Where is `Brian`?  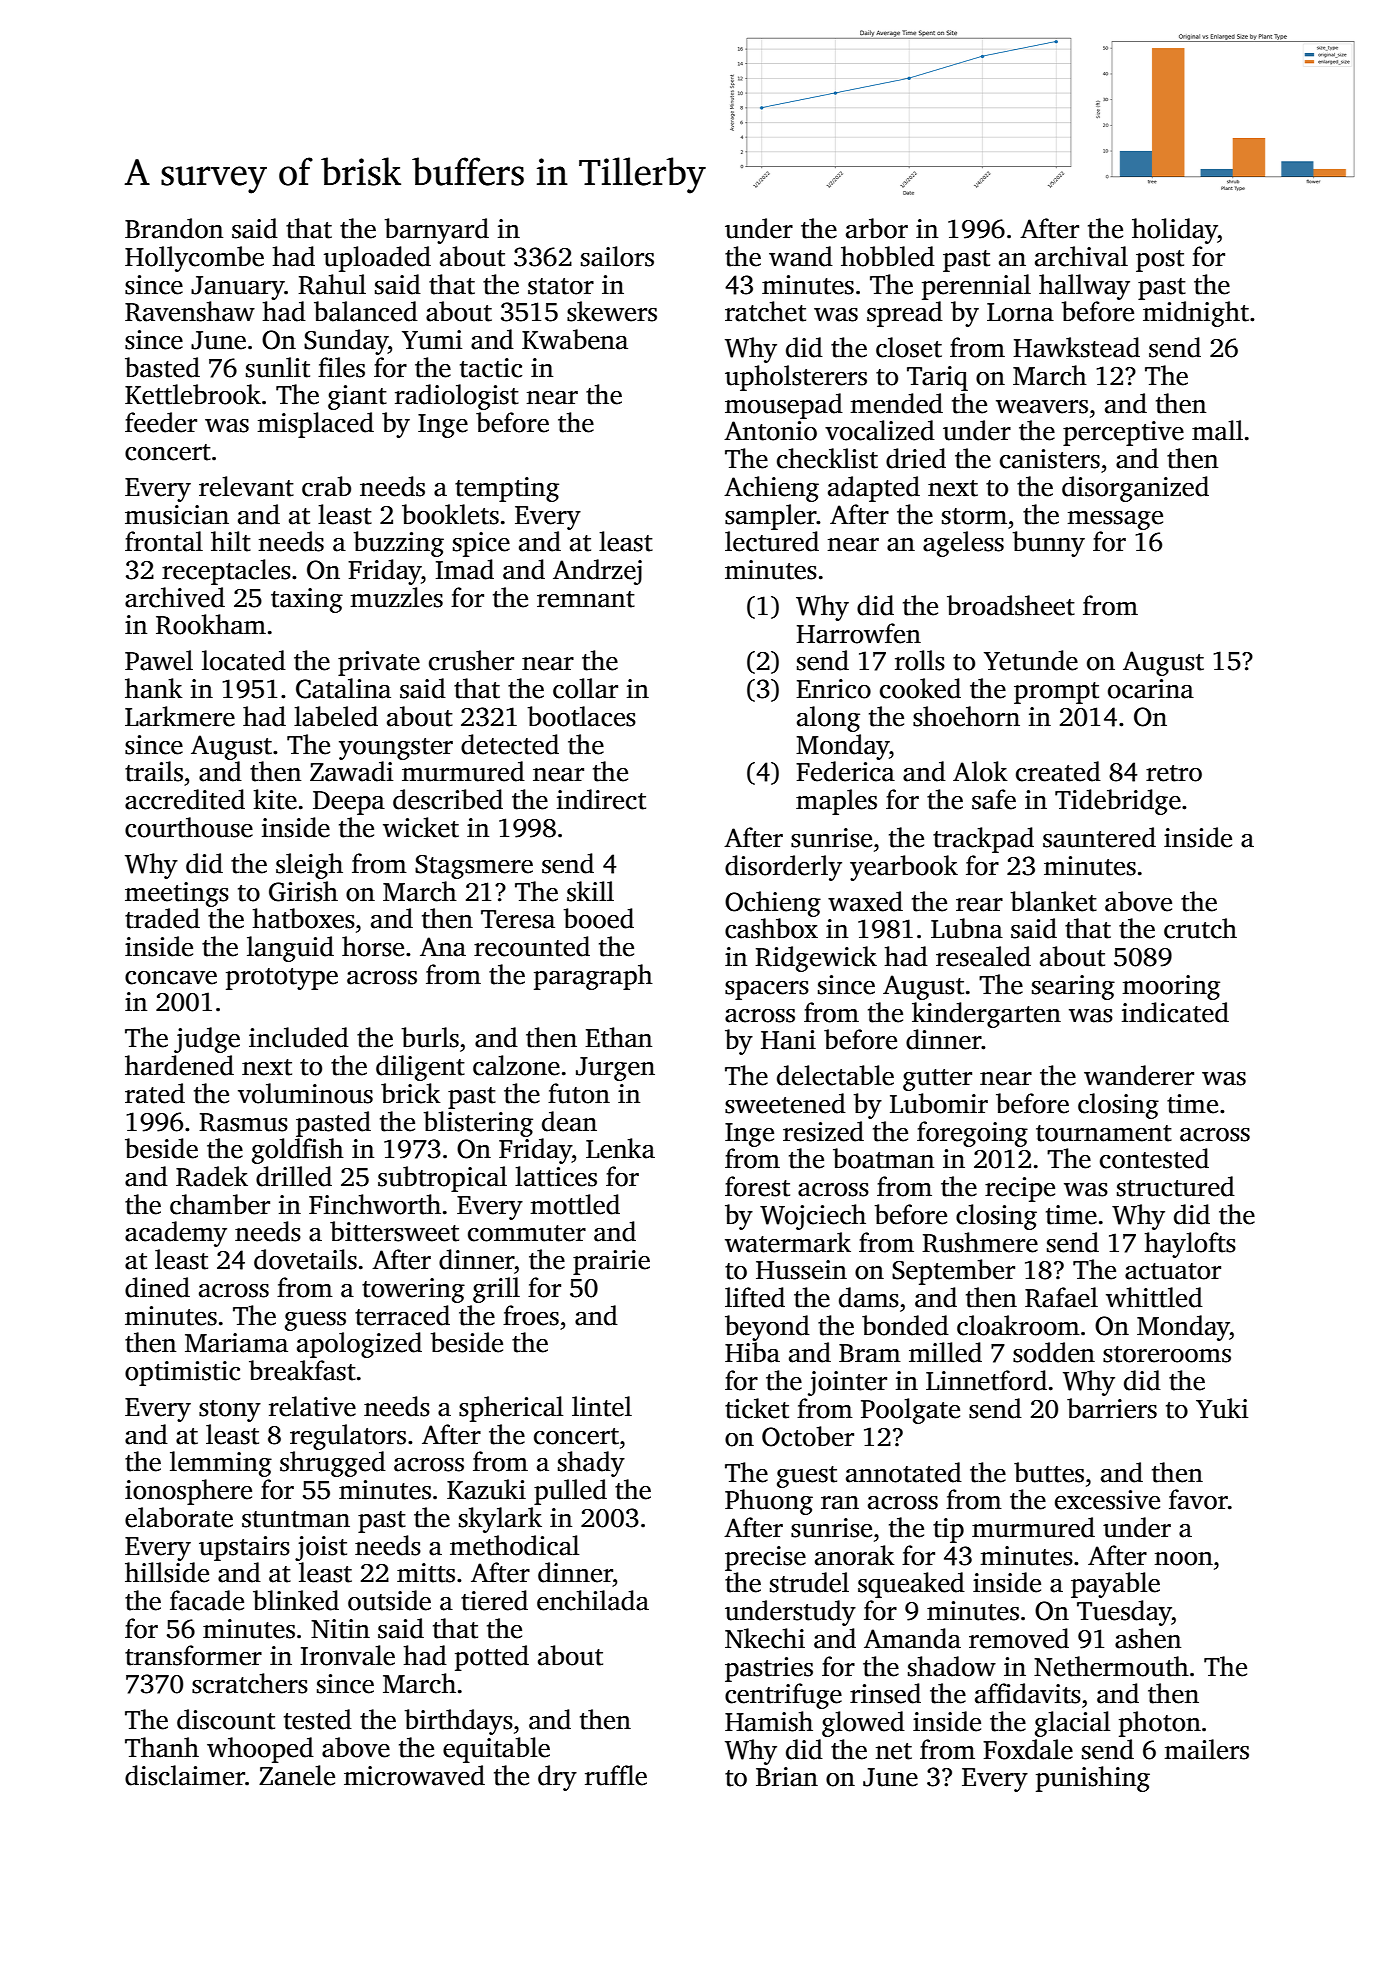 Brian is located at coordinates (787, 1777).
